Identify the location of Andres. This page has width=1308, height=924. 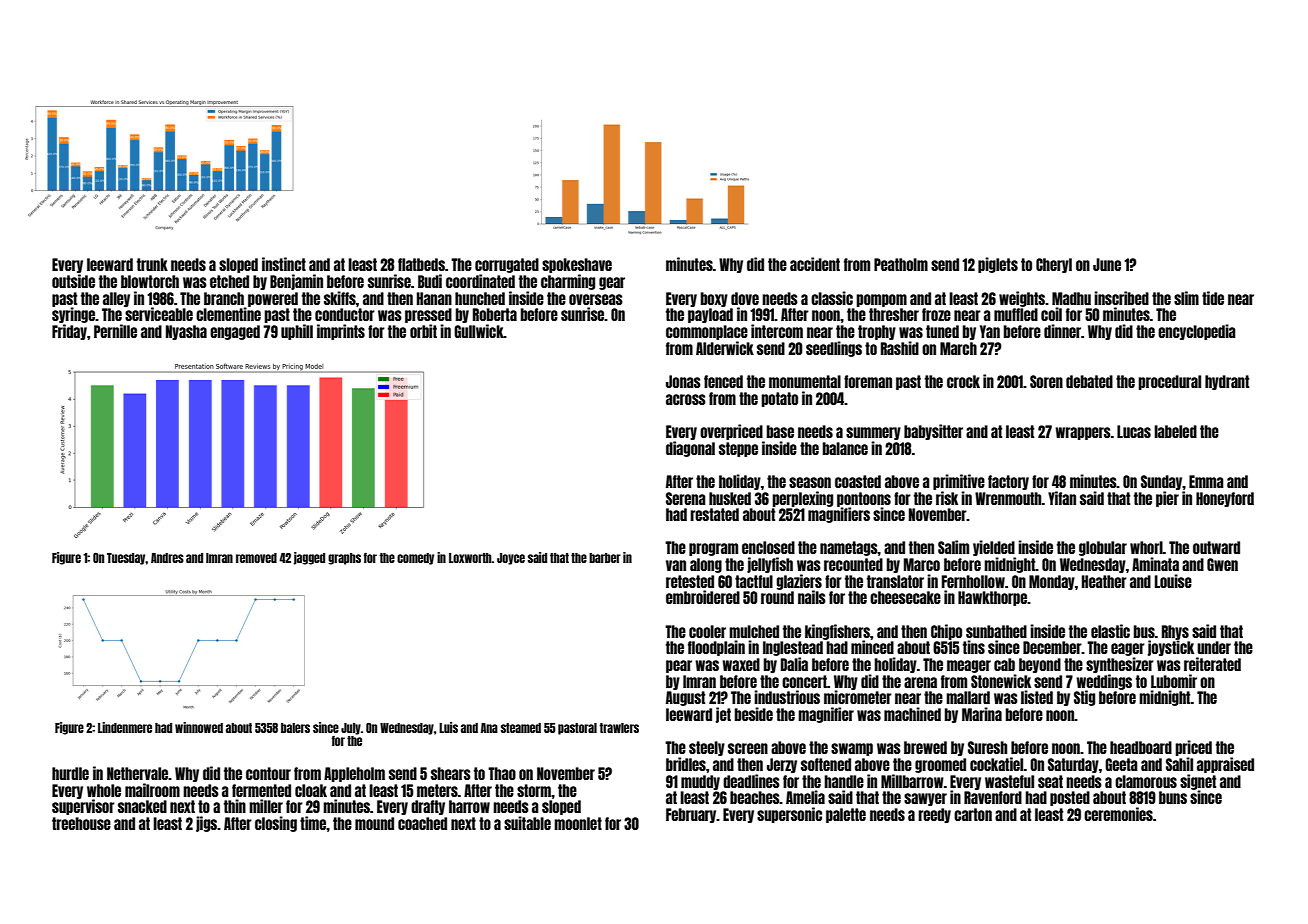
(167, 558).
